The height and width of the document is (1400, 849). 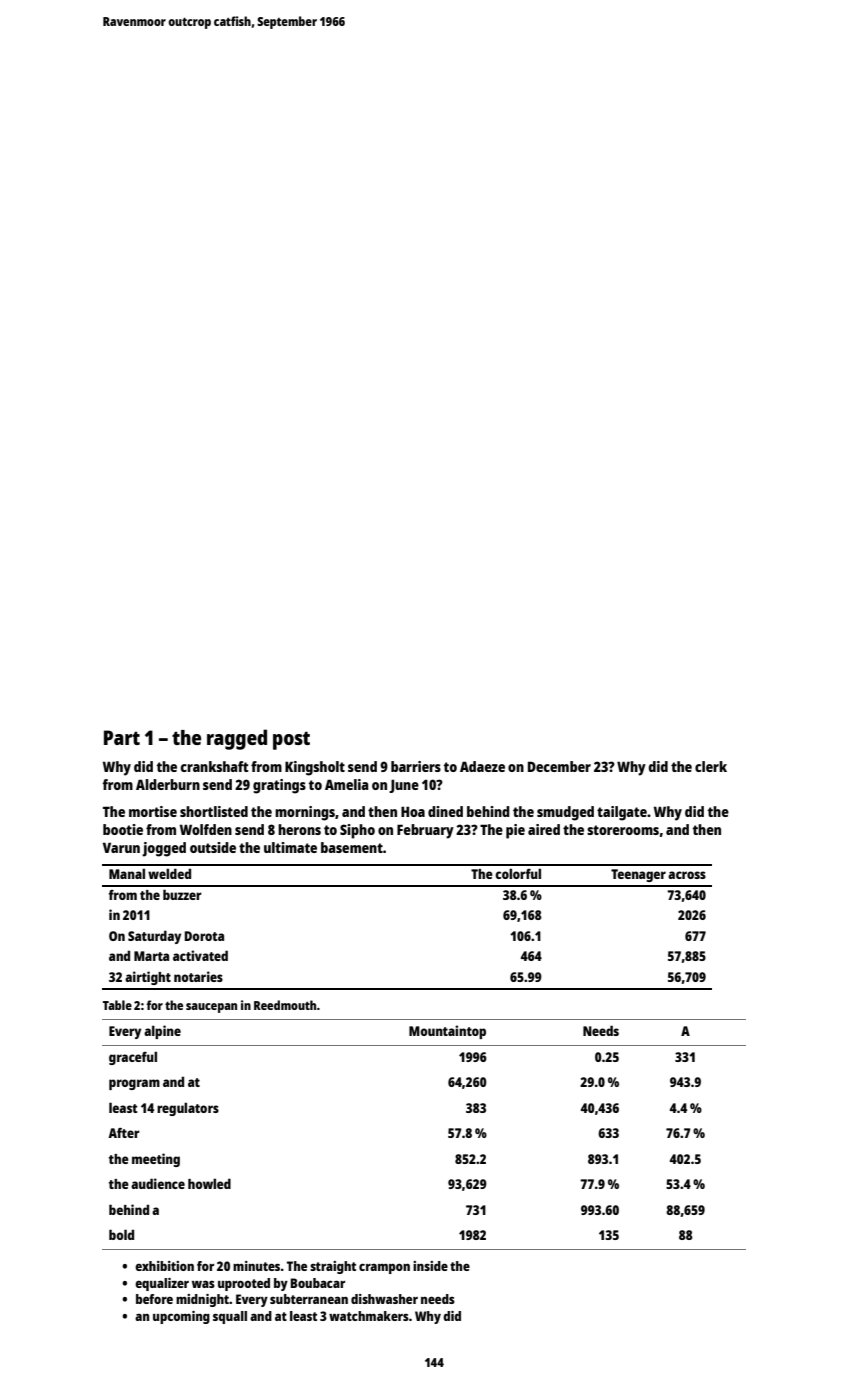 What do you see at coordinates (122, 737) in the document?
I see `Part` at bounding box center [122, 737].
